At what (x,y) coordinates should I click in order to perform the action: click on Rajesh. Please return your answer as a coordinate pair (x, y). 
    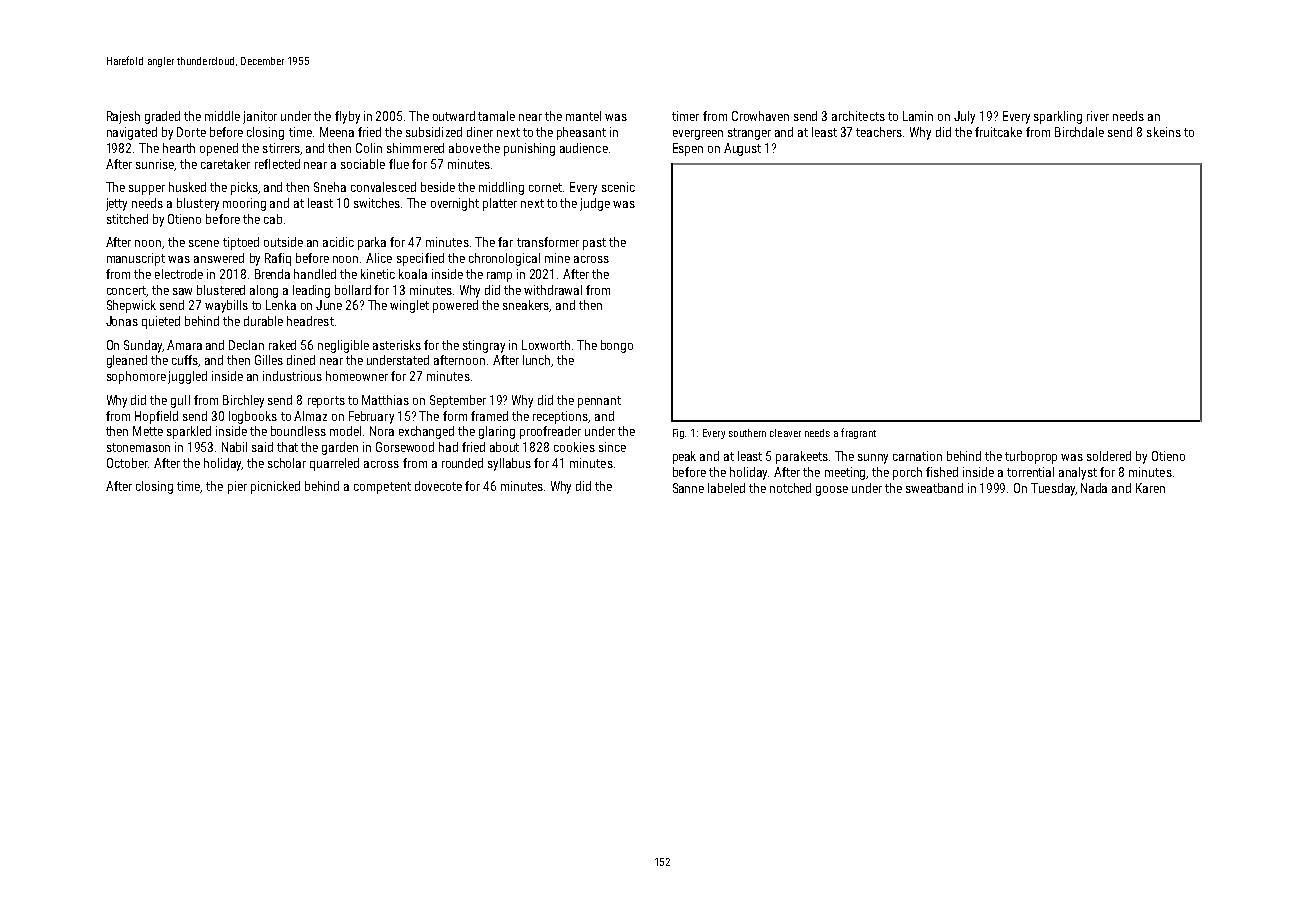
    Looking at the image, I should click on (123, 117).
